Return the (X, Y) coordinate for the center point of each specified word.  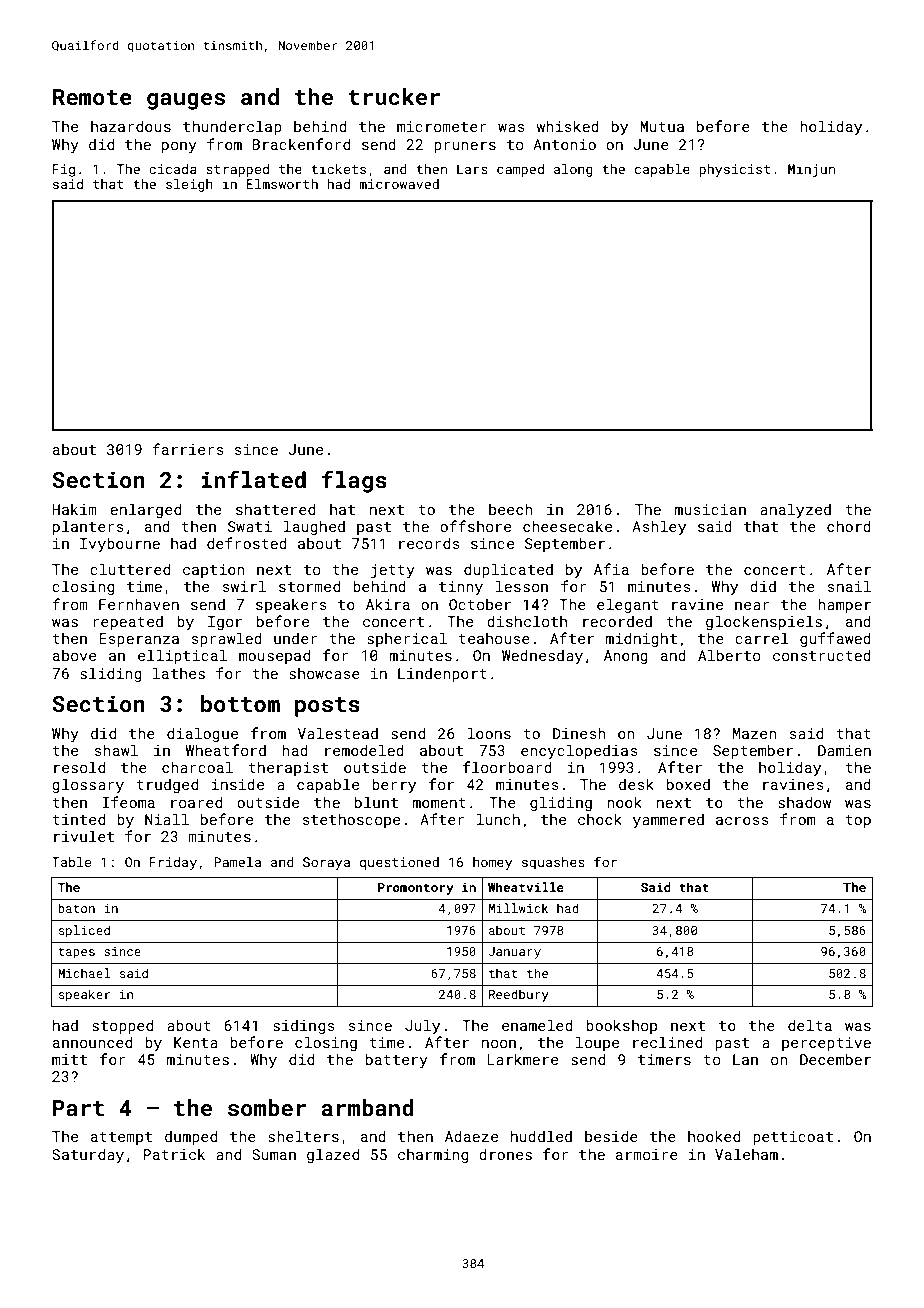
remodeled (364, 750)
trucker (394, 96)
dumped (191, 1137)
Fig (64, 170)
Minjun (811, 170)
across (742, 821)
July (422, 1026)
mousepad (274, 656)
